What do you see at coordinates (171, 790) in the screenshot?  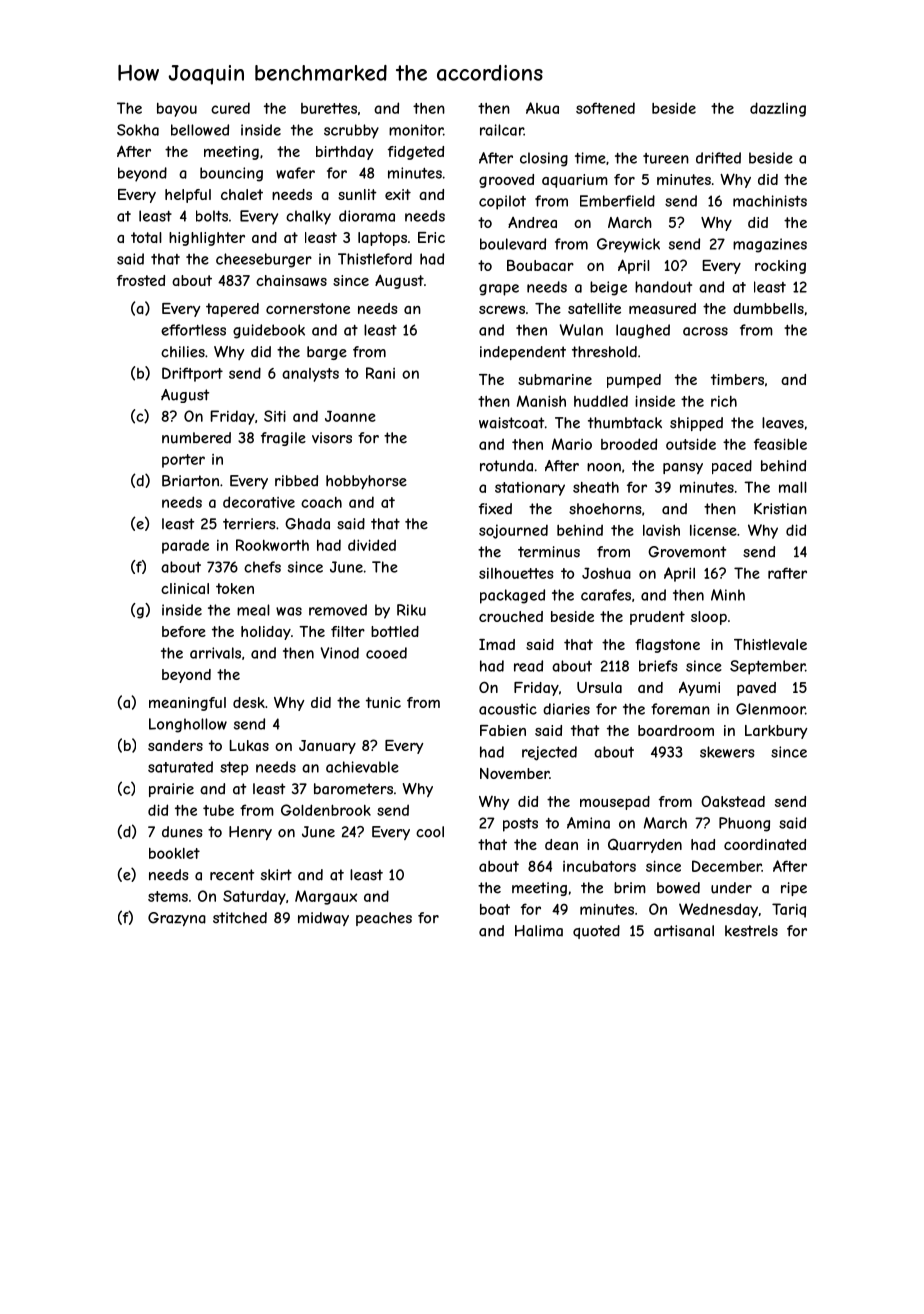 I see `prairie` at bounding box center [171, 790].
